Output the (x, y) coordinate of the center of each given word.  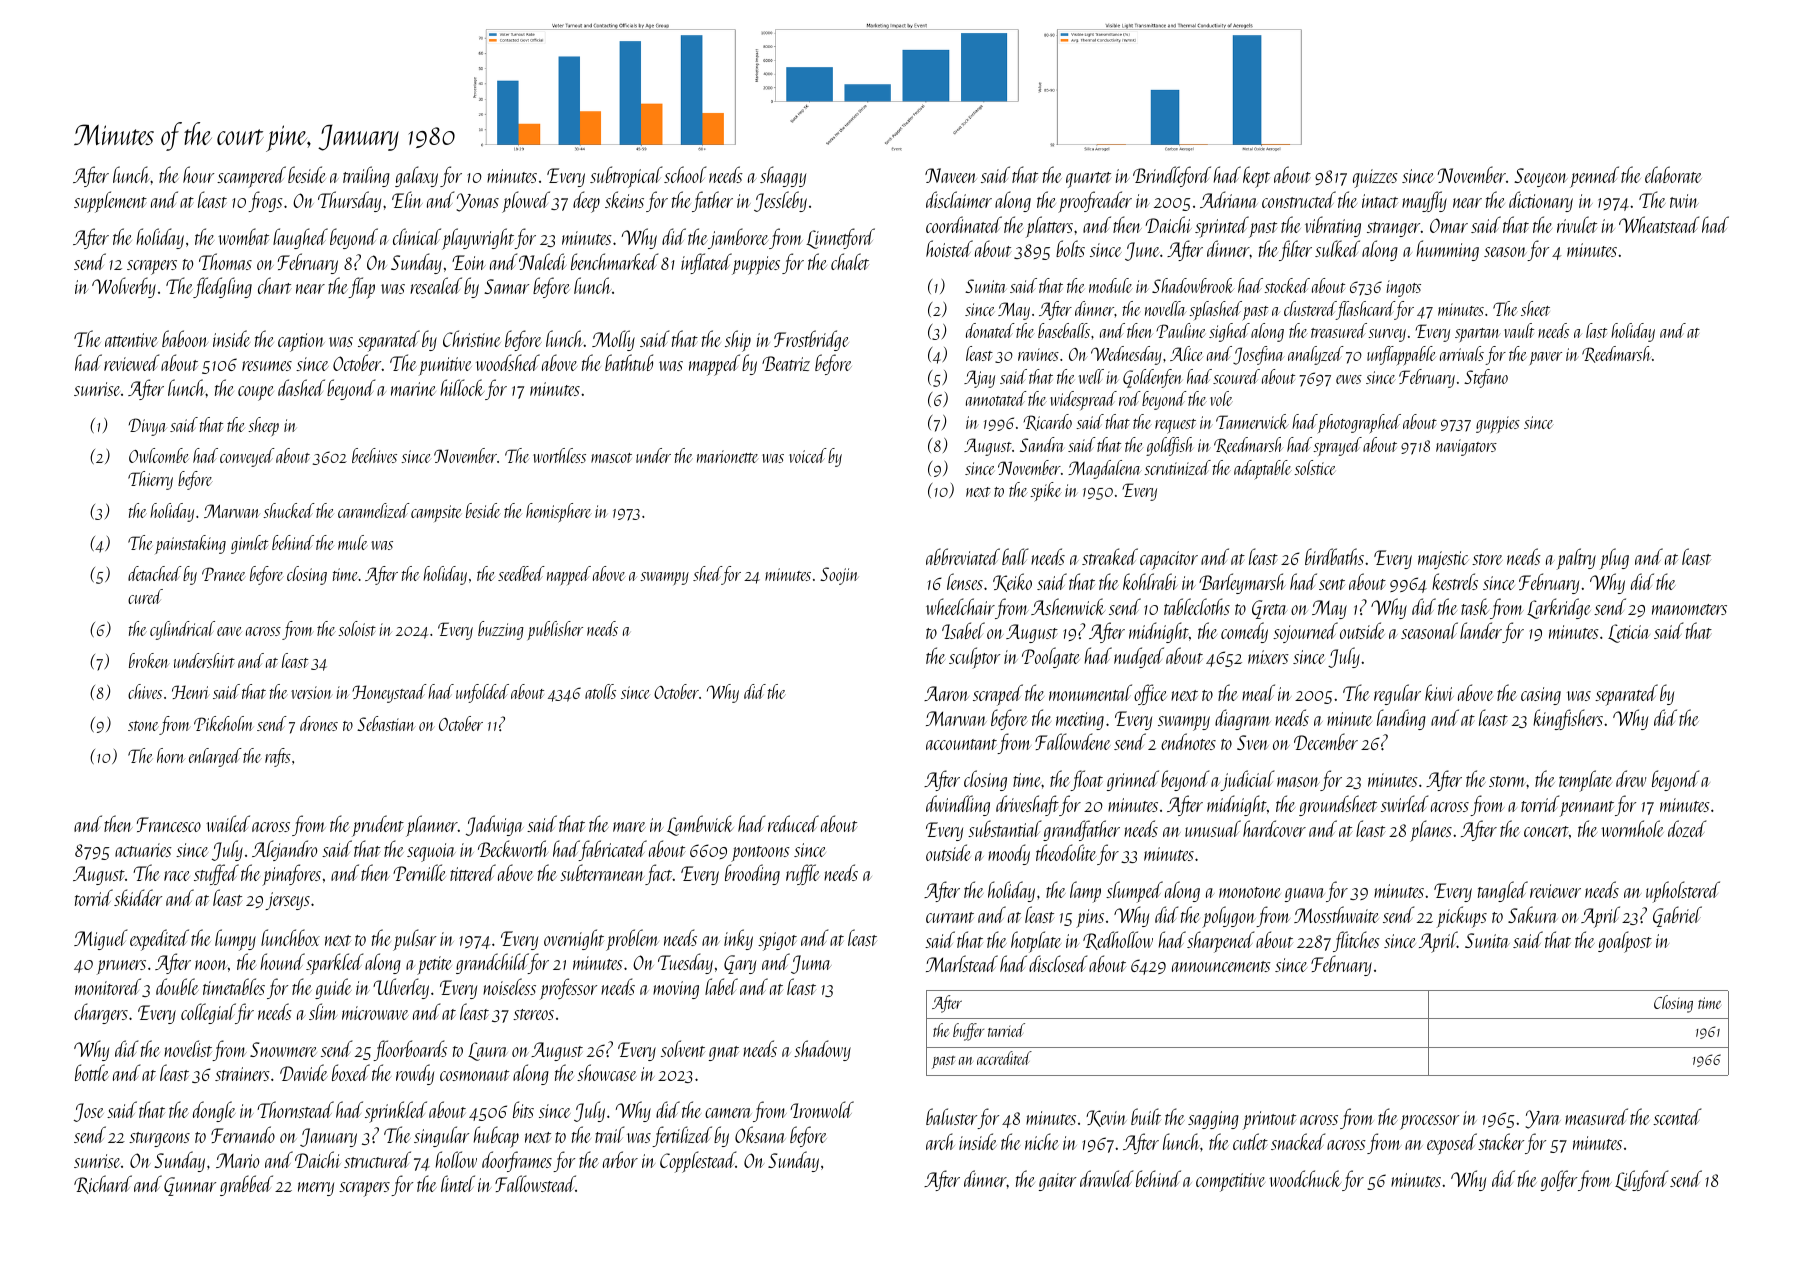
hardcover (1274, 828)
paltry (1576, 559)
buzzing (501, 630)
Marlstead (962, 963)
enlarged (215, 757)
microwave (375, 1013)
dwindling (958, 805)
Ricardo (1048, 422)
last (1596, 330)
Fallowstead (535, 1183)
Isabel (963, 630)
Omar (1449, 225)
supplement (110, 202)
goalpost (1625, 942)
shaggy (783, 176)
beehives (374, 455)
